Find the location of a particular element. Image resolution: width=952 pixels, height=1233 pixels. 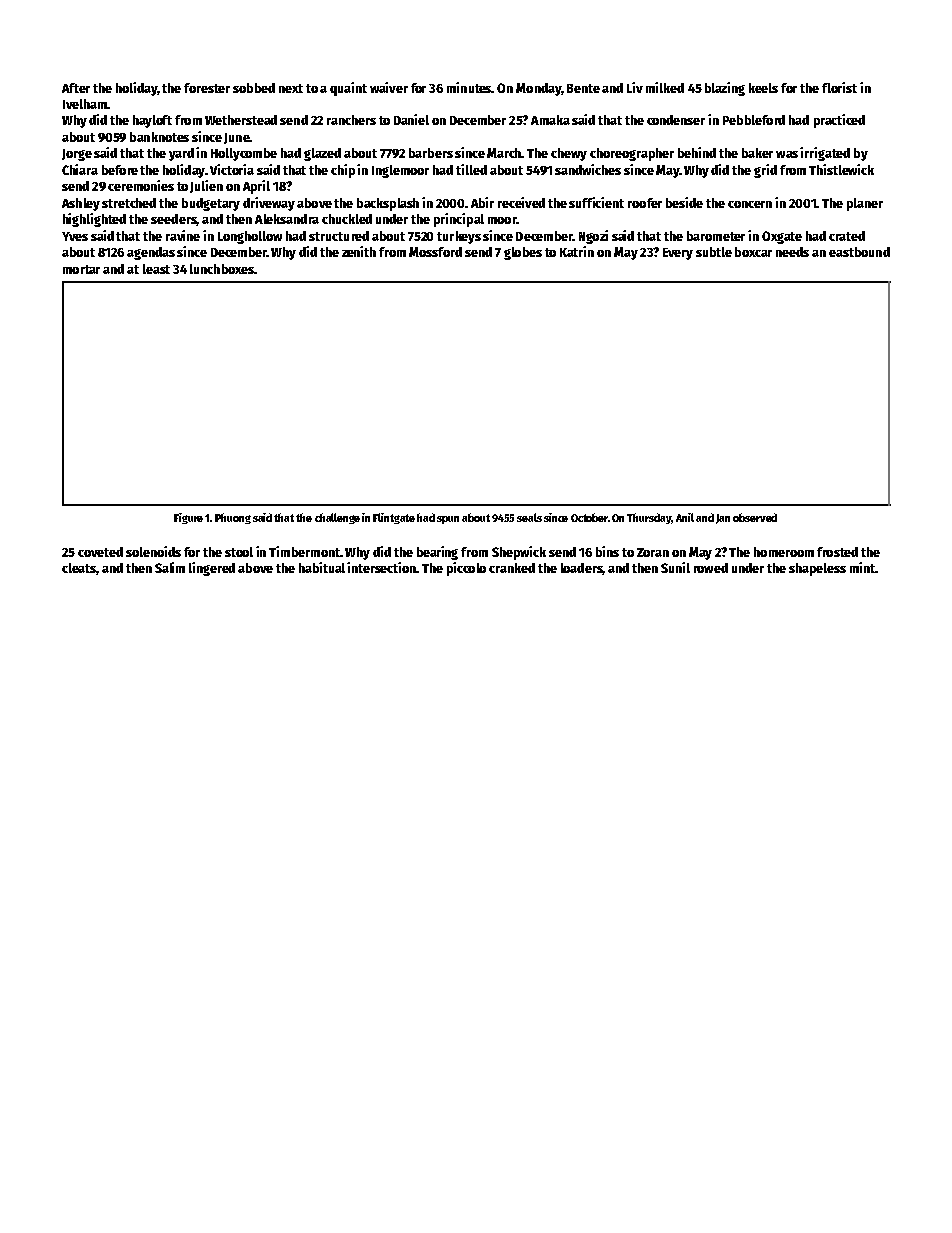

seals is located at coordinates (529, 517).
